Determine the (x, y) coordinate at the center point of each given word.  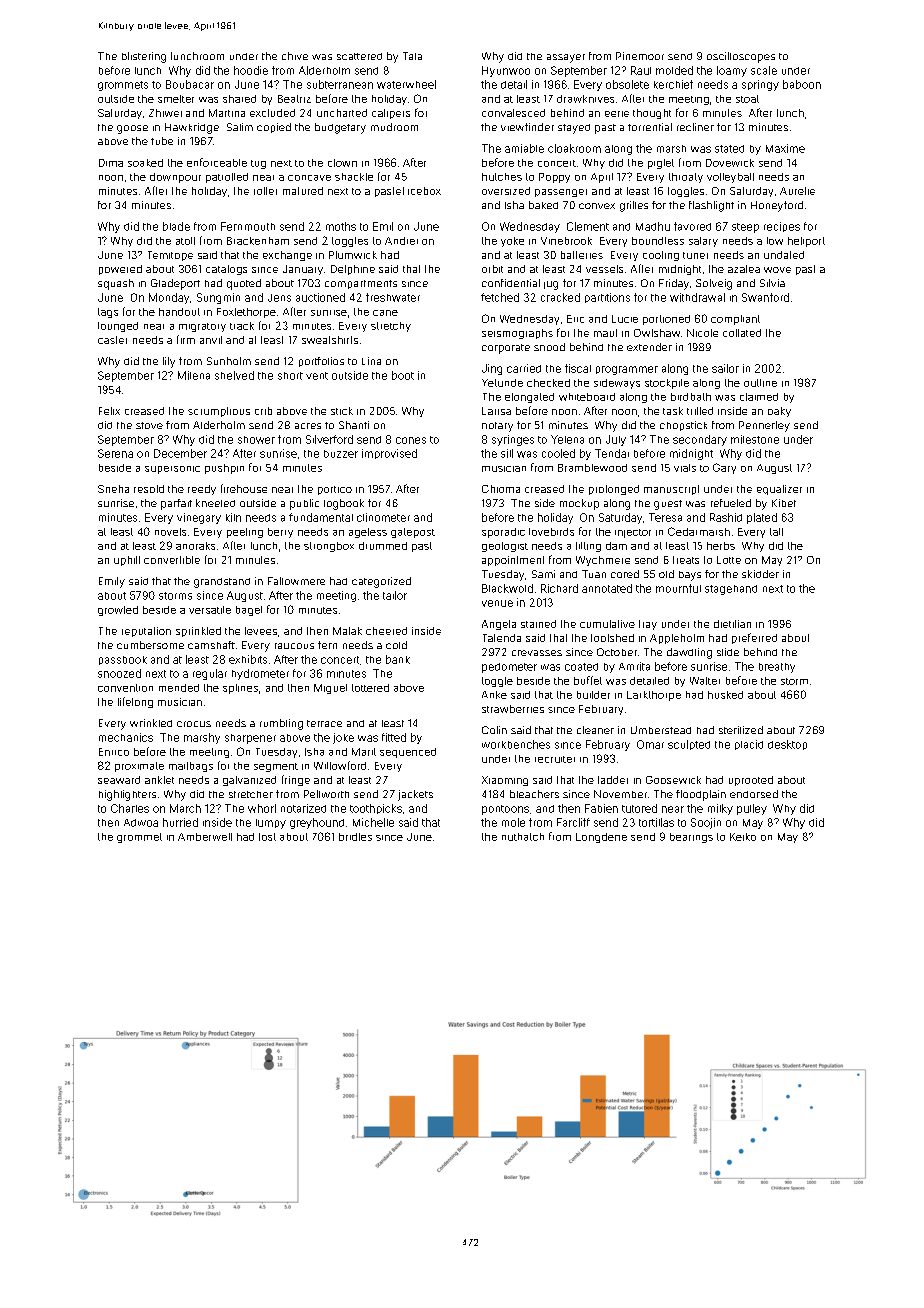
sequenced (408, 753)
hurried (180, 822)
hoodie (251, 70)
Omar (650, 744)
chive (295, 56)
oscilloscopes (741, 57)
